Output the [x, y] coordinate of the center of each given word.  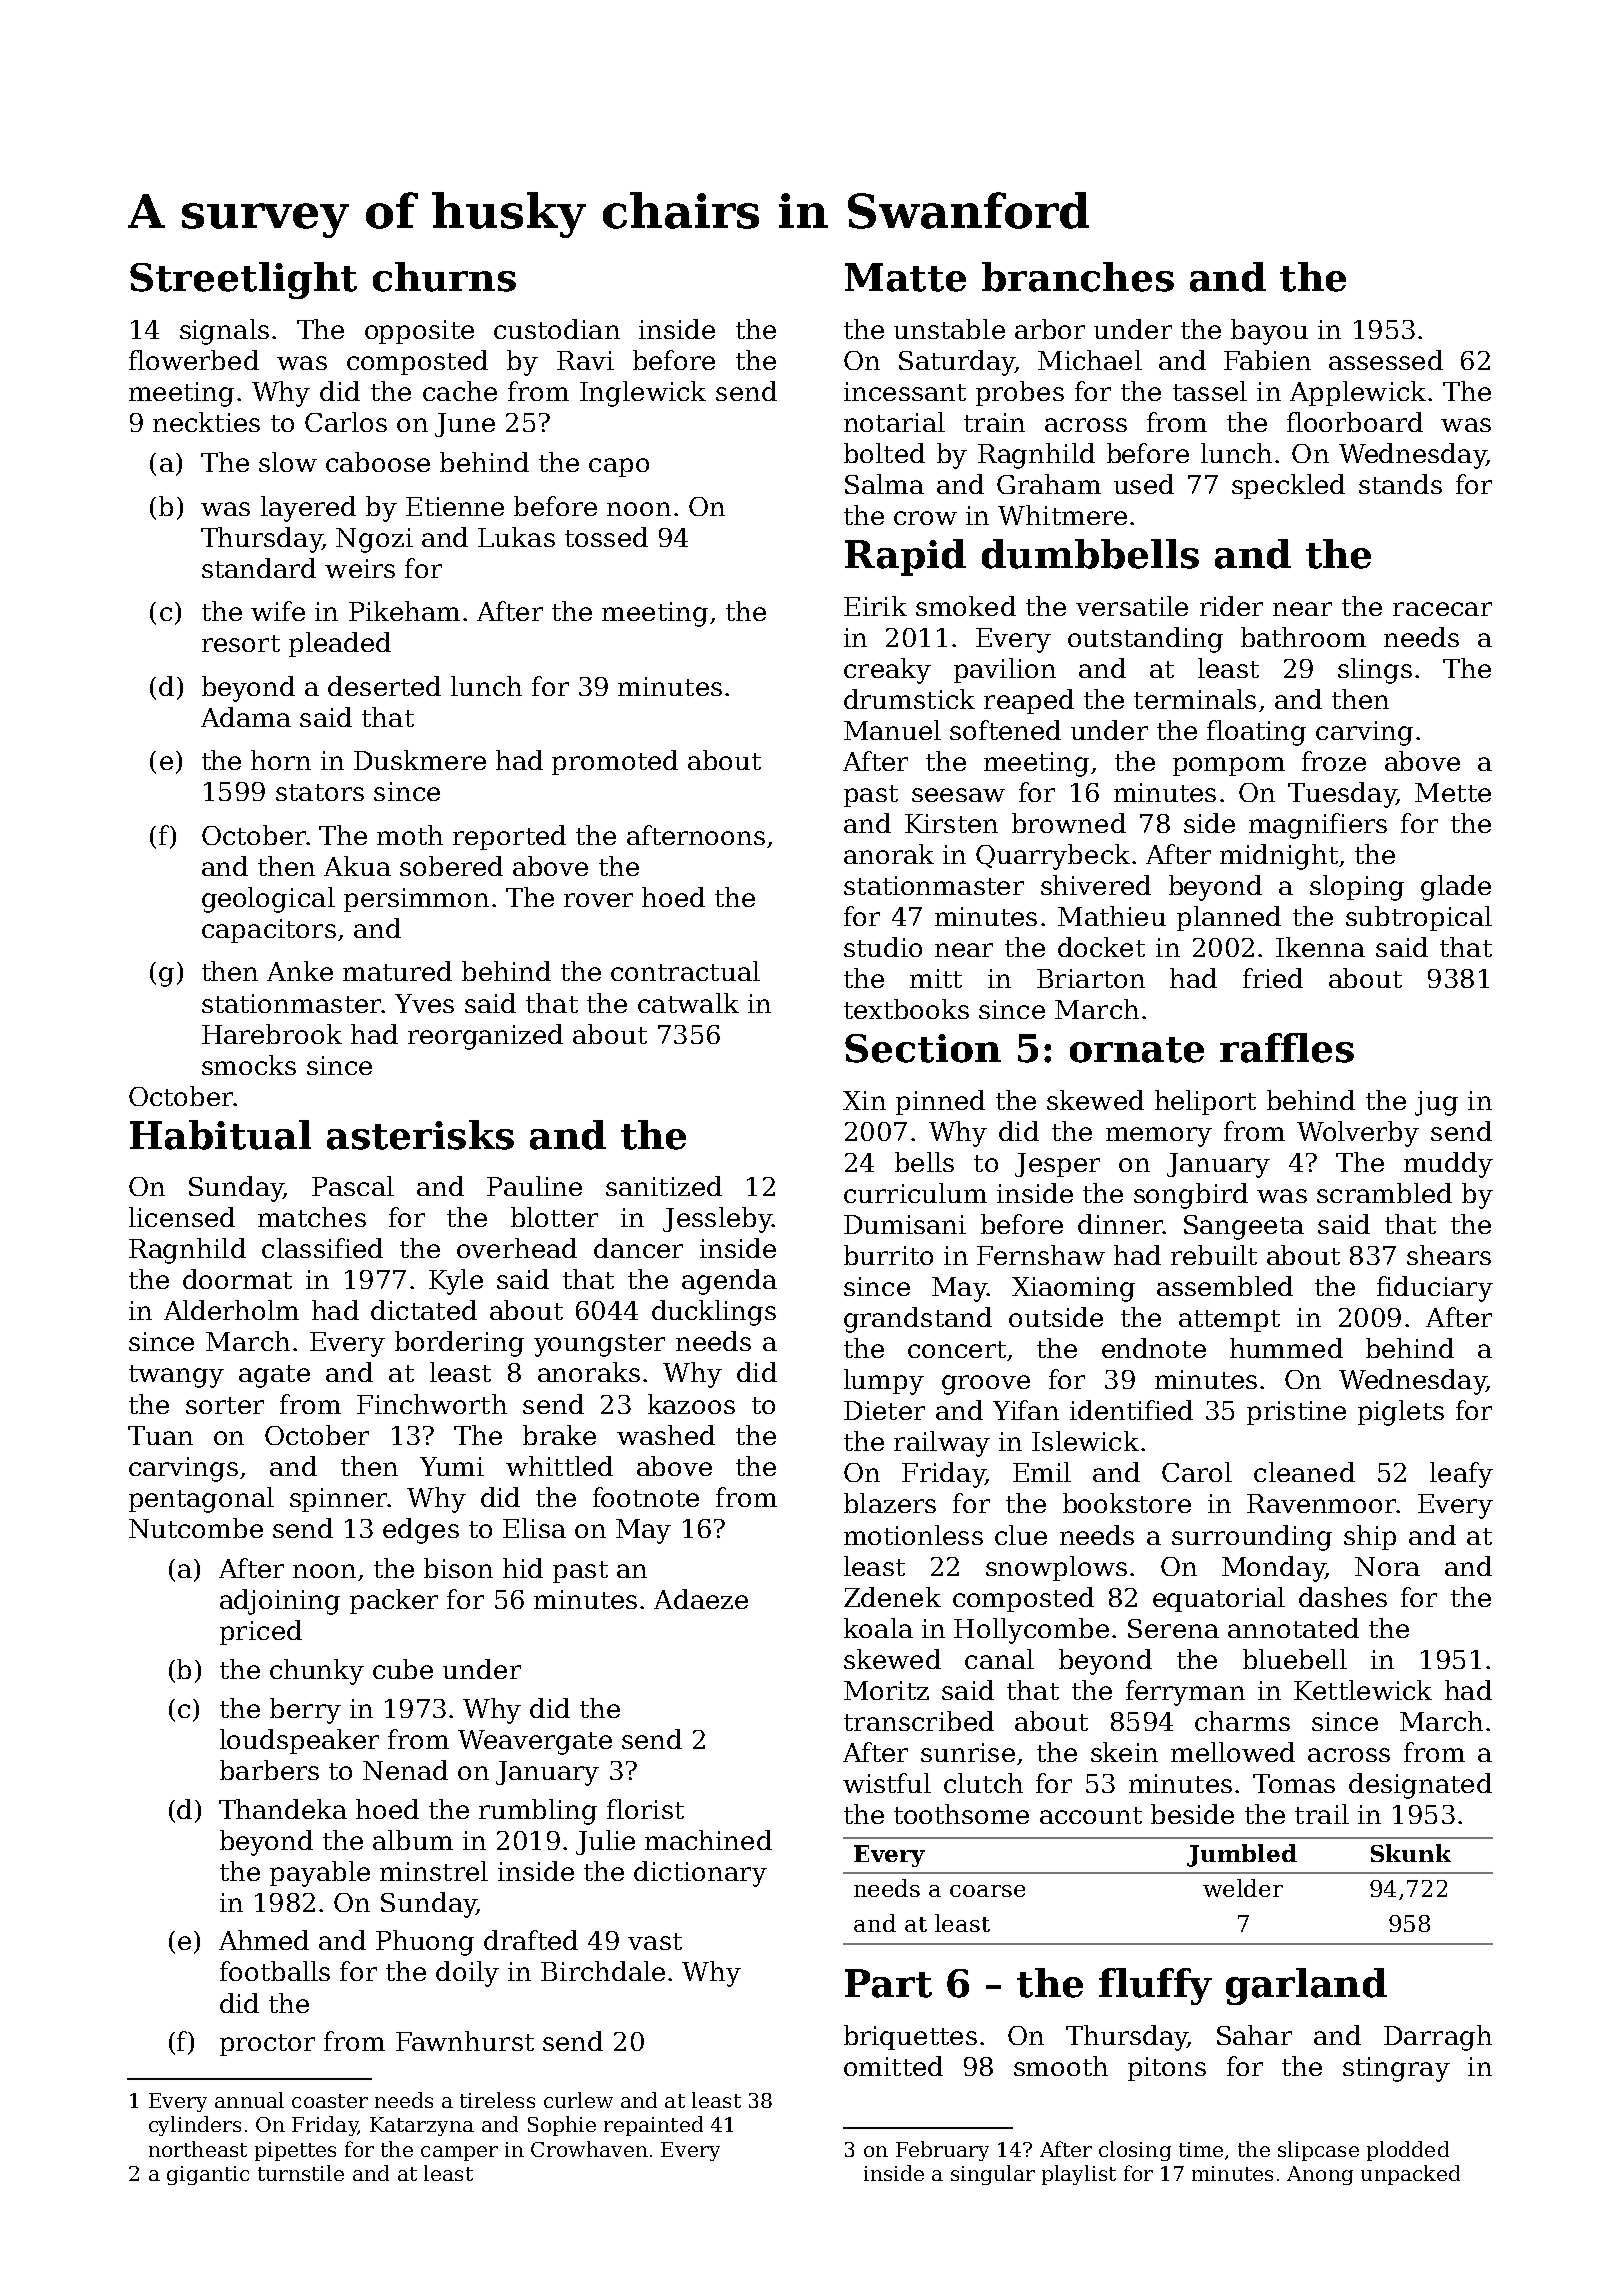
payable [320, 1874]
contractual [685, 971]
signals [224, 332]
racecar [1442, 609]
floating [1256, 733]
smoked [966, 606]
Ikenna [1320, 947]
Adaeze [701, 1599]
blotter [554, 1217]
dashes [1343, 1597]
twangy [176, 1376]
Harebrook [272, 1034]
